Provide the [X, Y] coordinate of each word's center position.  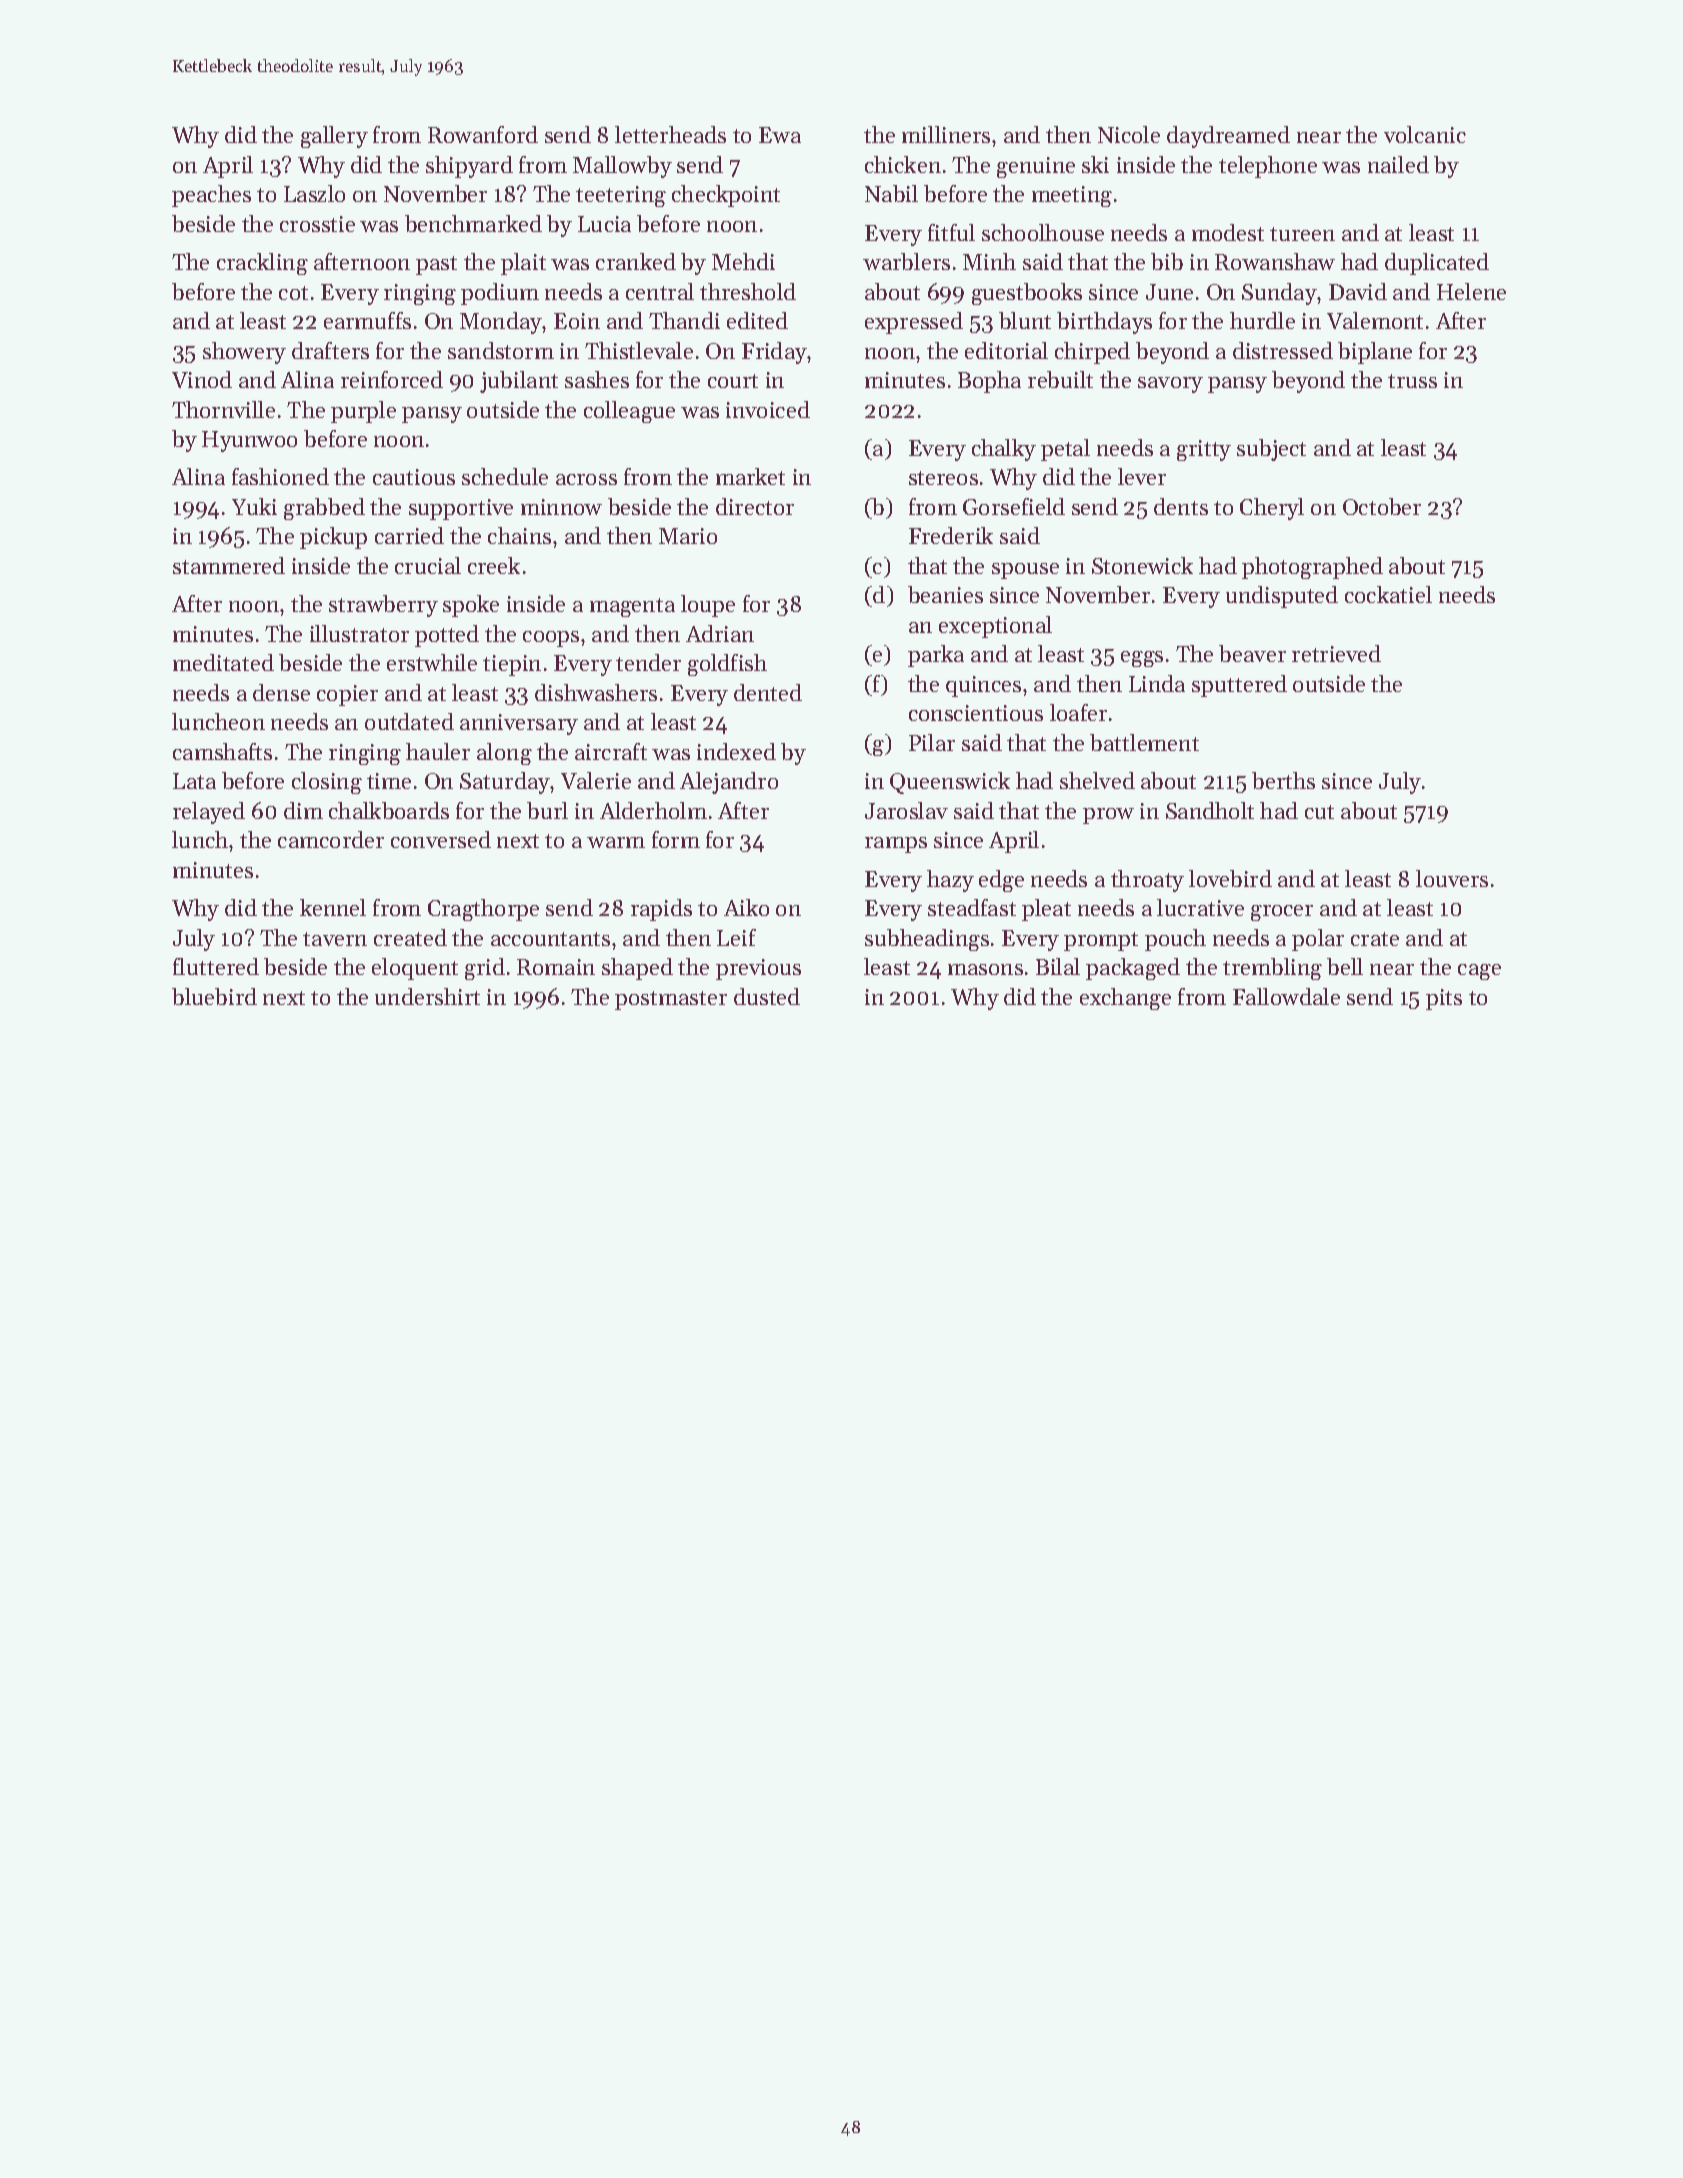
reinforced [392, 379]
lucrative [1200, 907]
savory [1170, 385]
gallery [334, 137]
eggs [1142, 659]
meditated [223, 662]
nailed [1398, 164]
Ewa [780, 135]
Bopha [989, 382]
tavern [335, 939]
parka [936, 656]
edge [1001, 881]
